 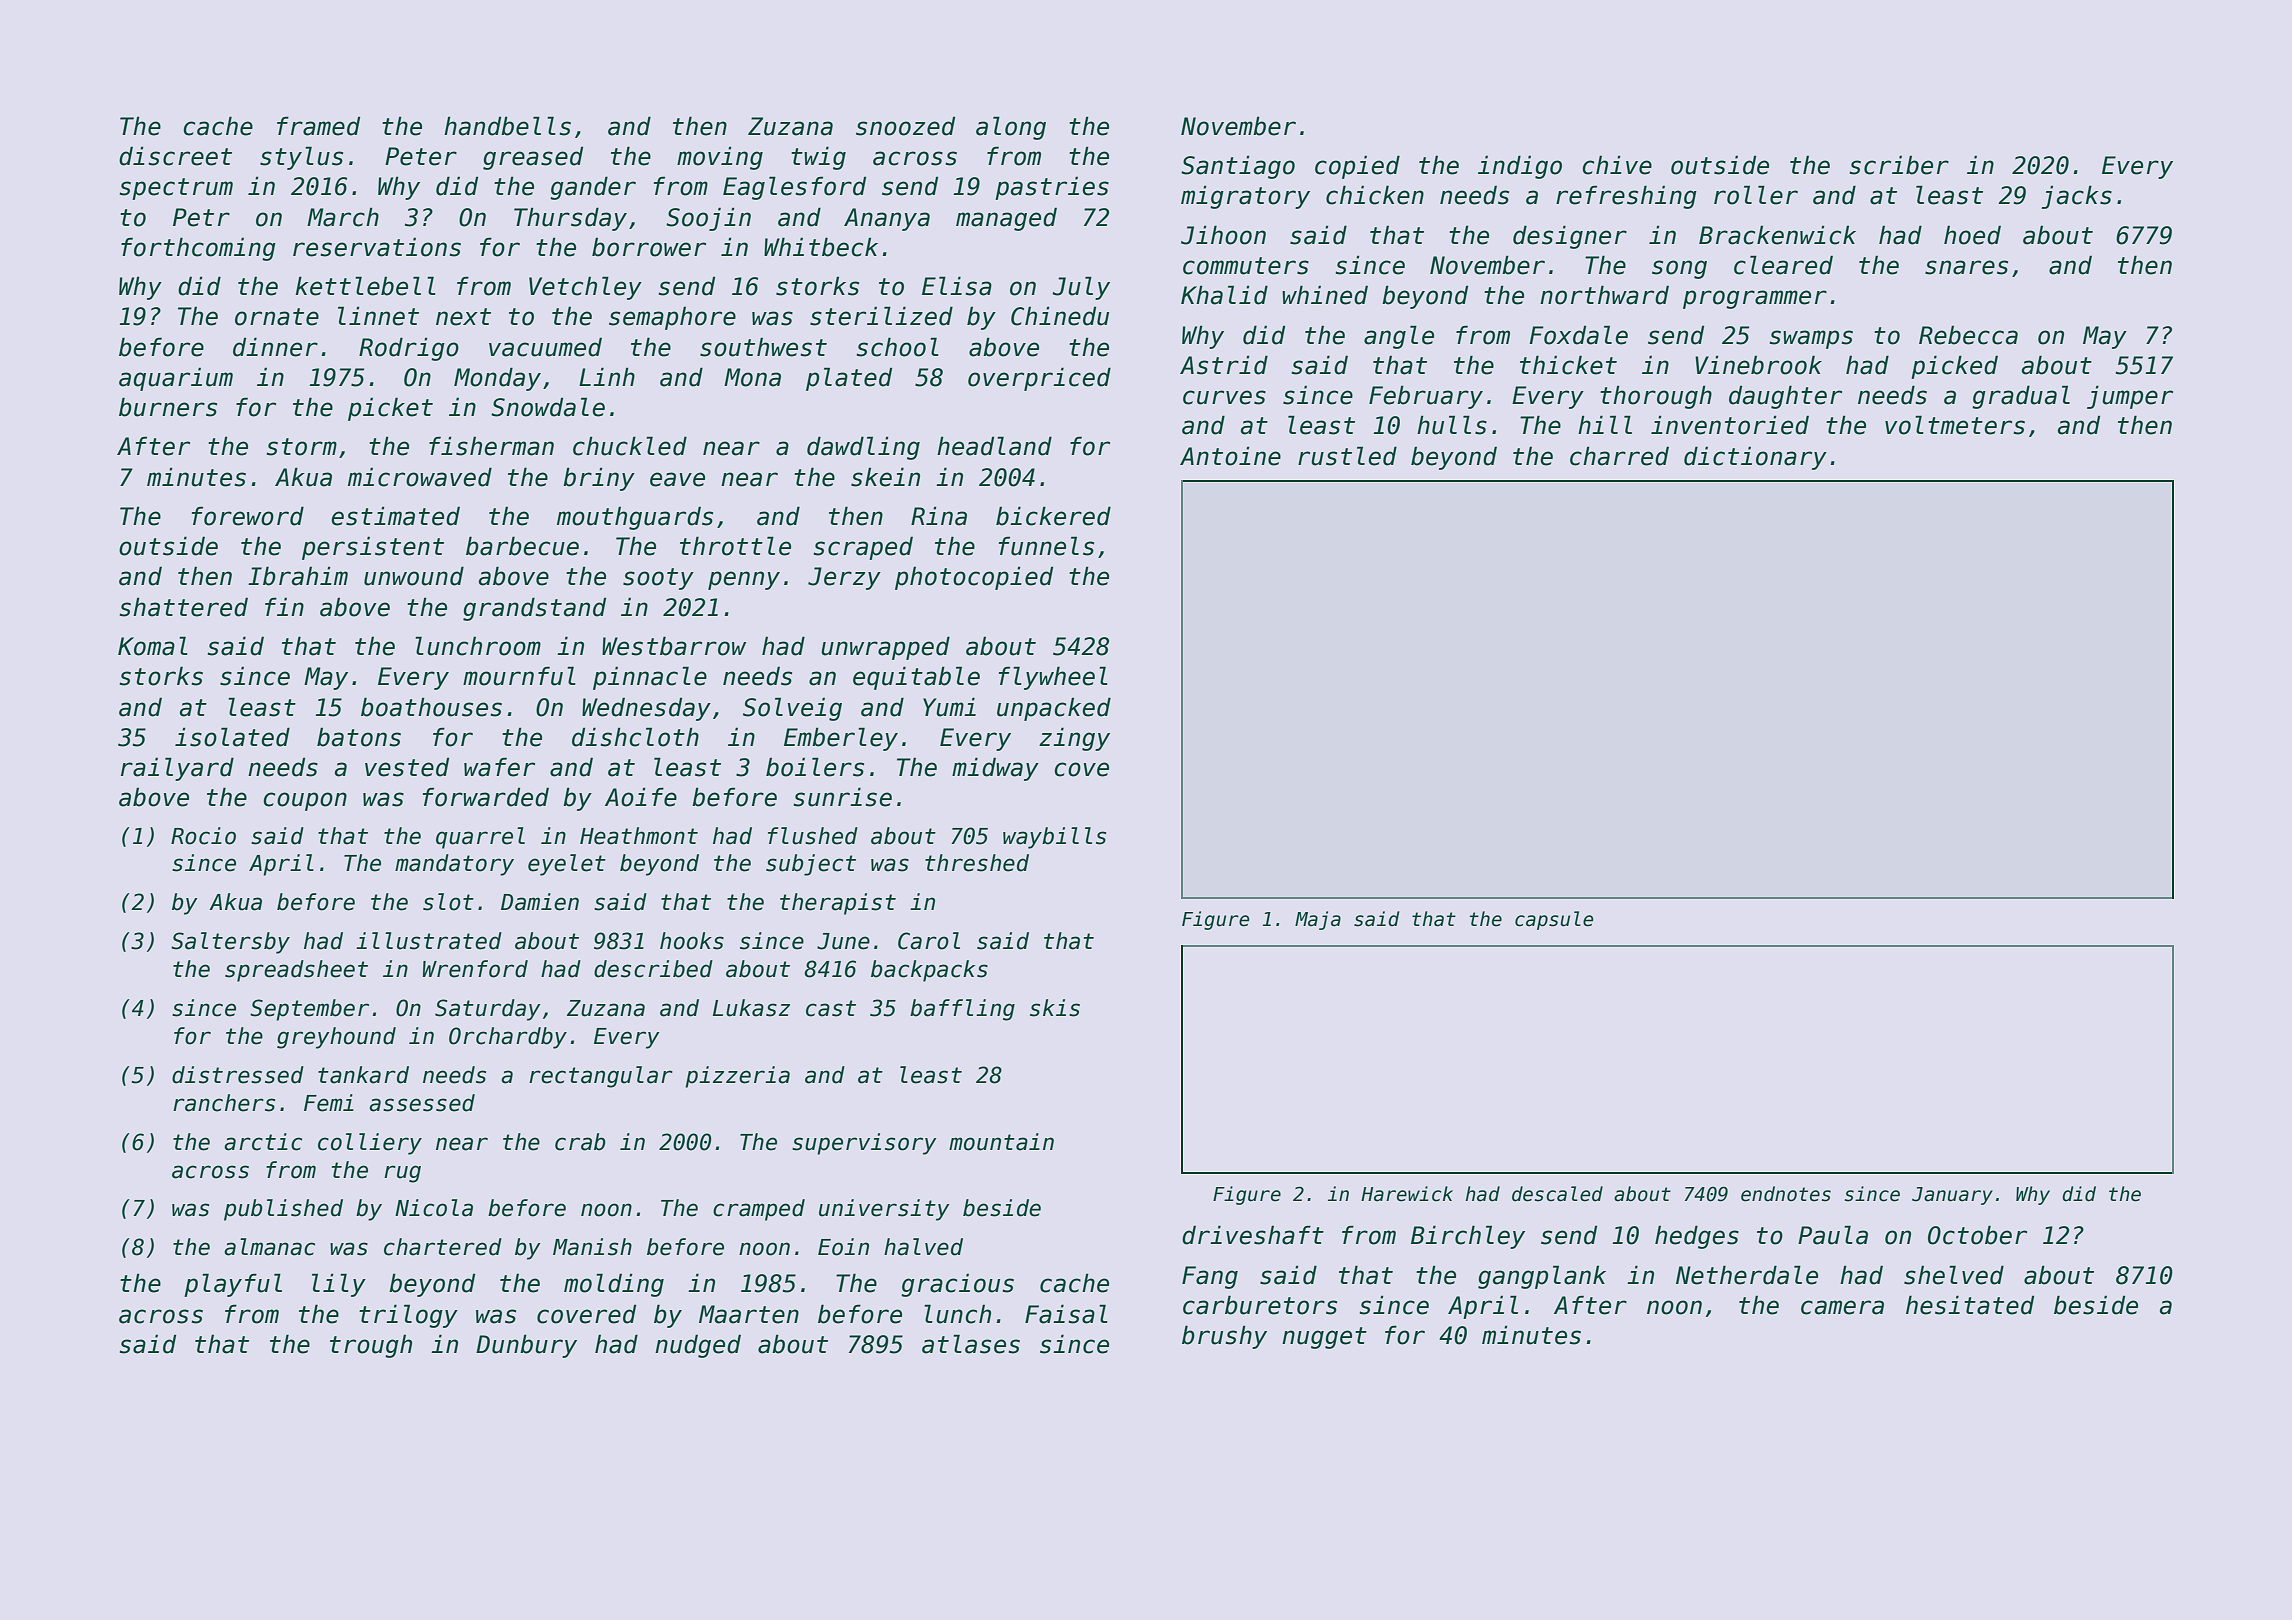 What do you see at coordinates (230, 943) in the page?
I see `Saltersby` at bounding box center [230, 943].
